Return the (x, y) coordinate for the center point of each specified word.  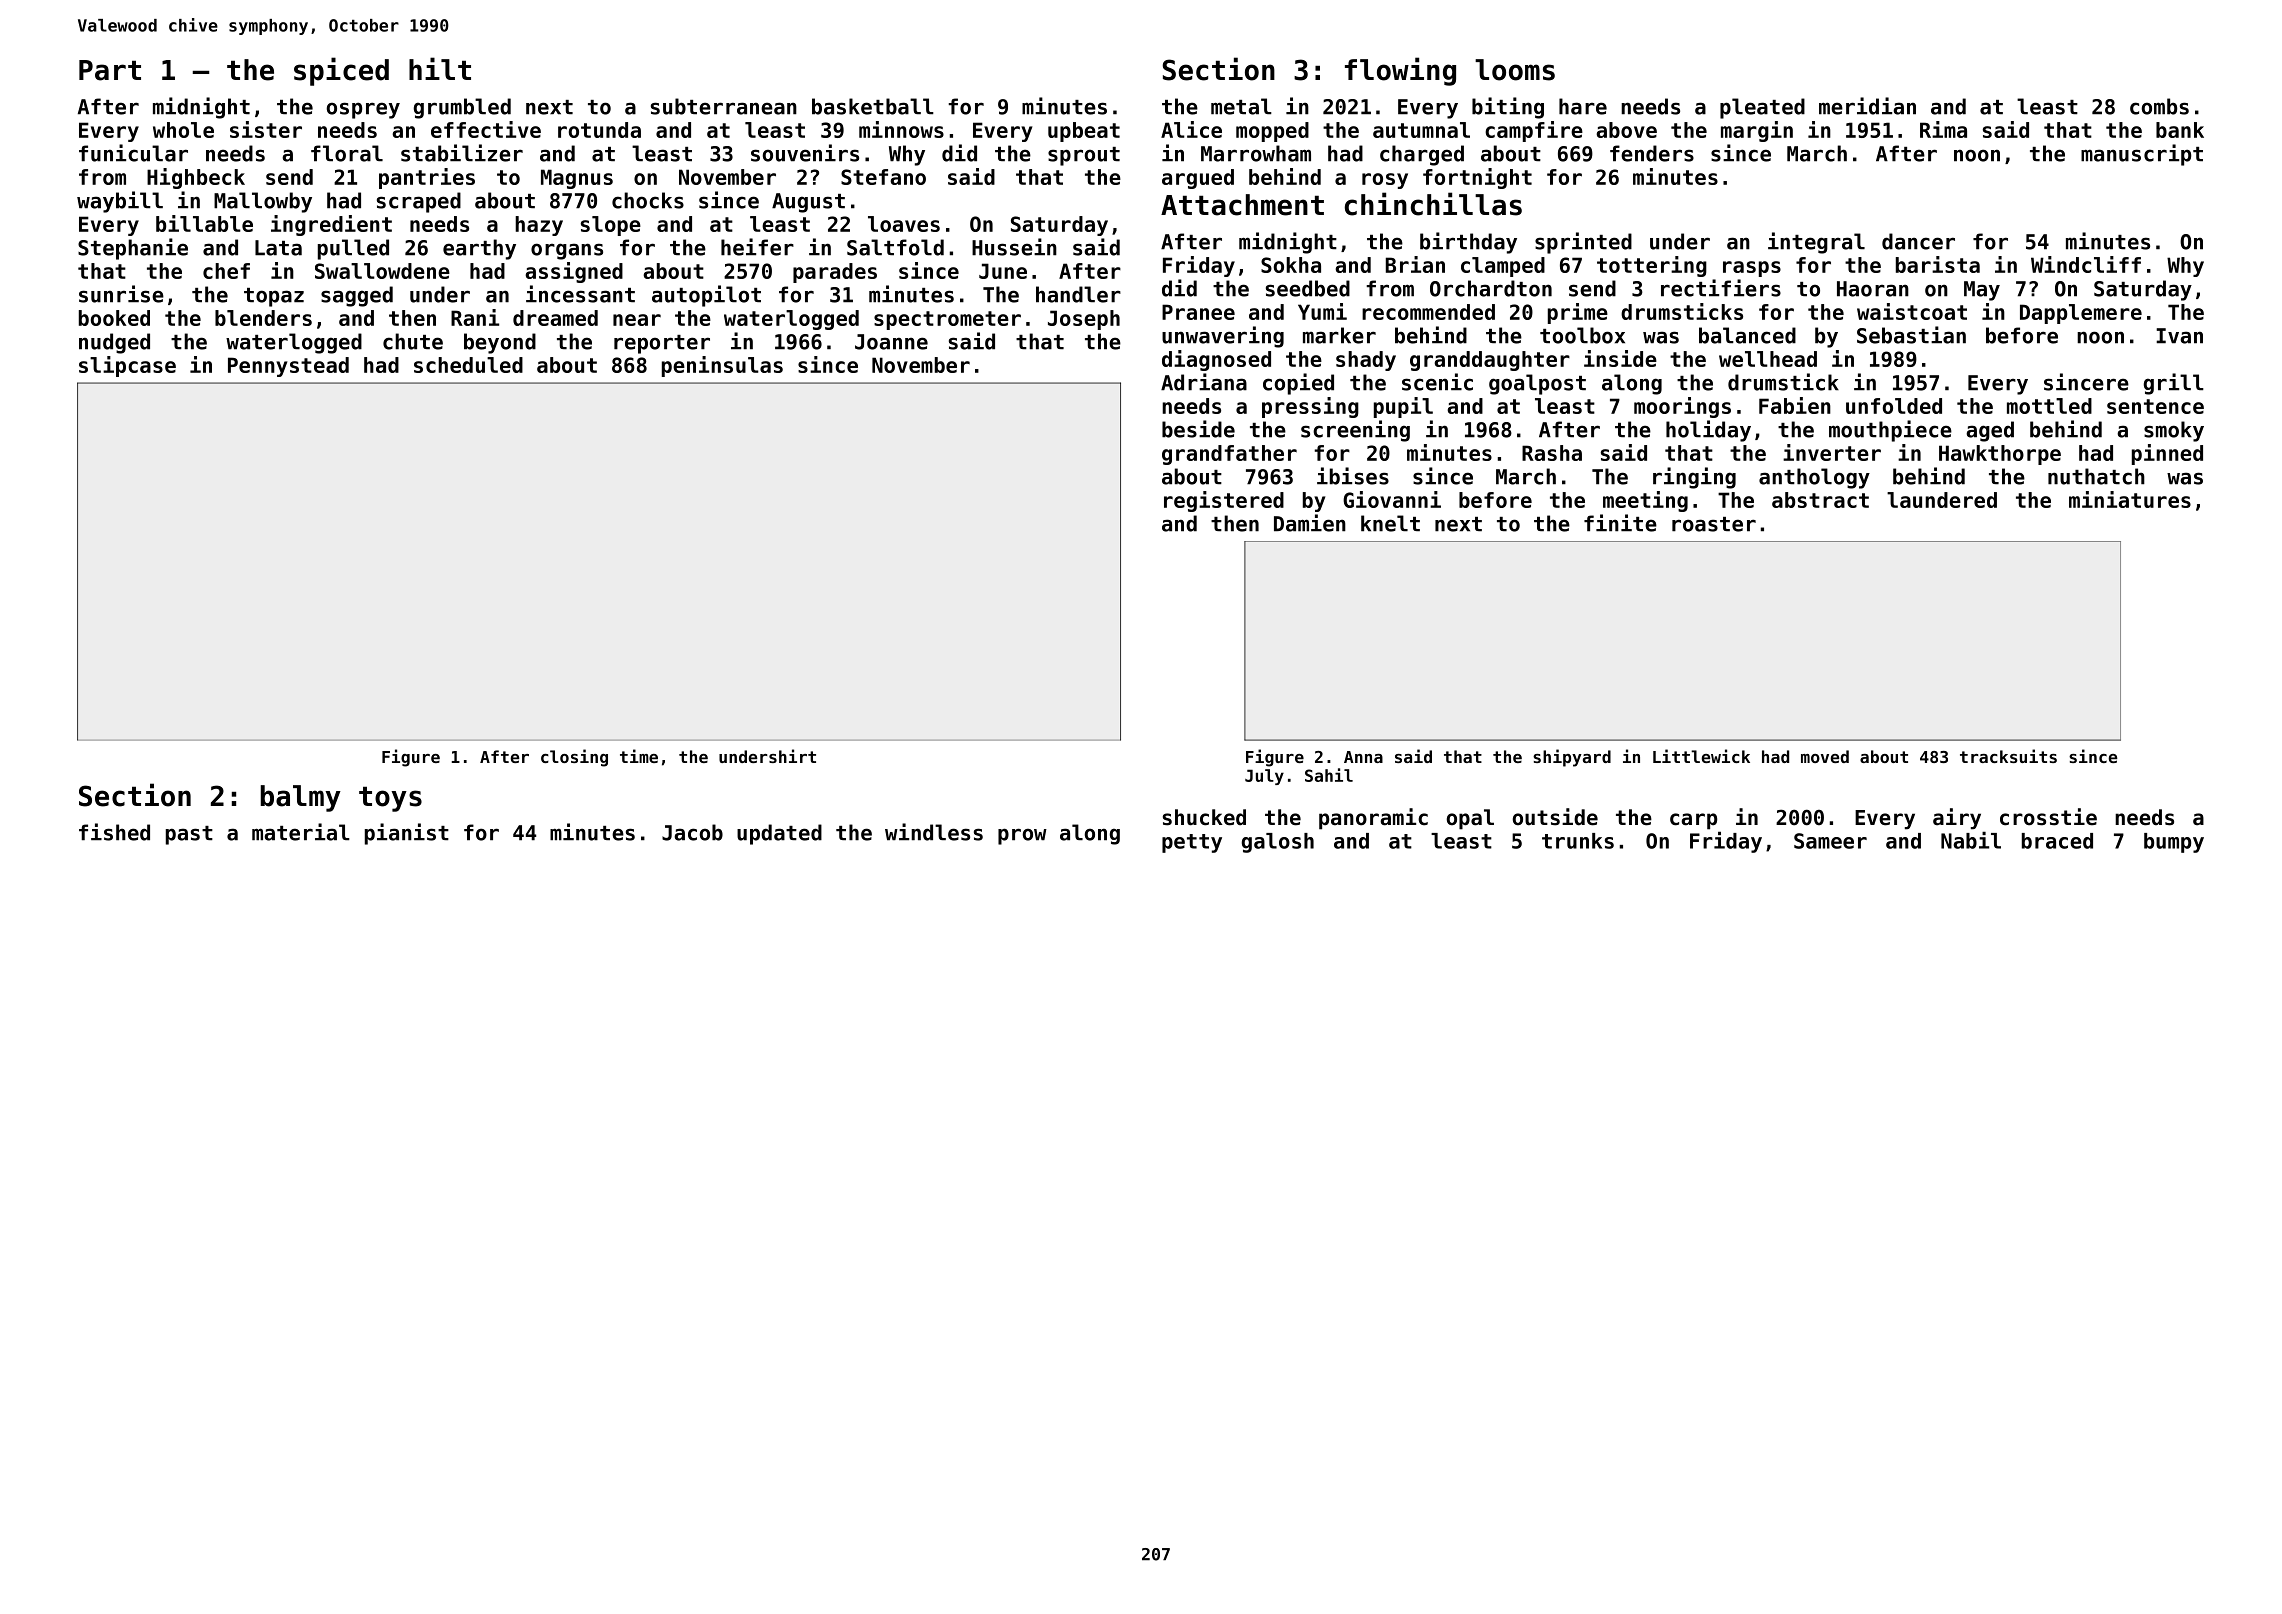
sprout (1084, 156)
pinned (2167, 454)
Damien (1310, 523)
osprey (363, 110)
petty (1192, 843)
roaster (1714, 524)
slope (611, 226)
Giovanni (1392, 499)
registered (1224, 501)
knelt (1390, 523)
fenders (1652, 153)
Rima (1943, 129)
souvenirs (805, 153)
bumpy (2174, 843)
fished (114, 832)
